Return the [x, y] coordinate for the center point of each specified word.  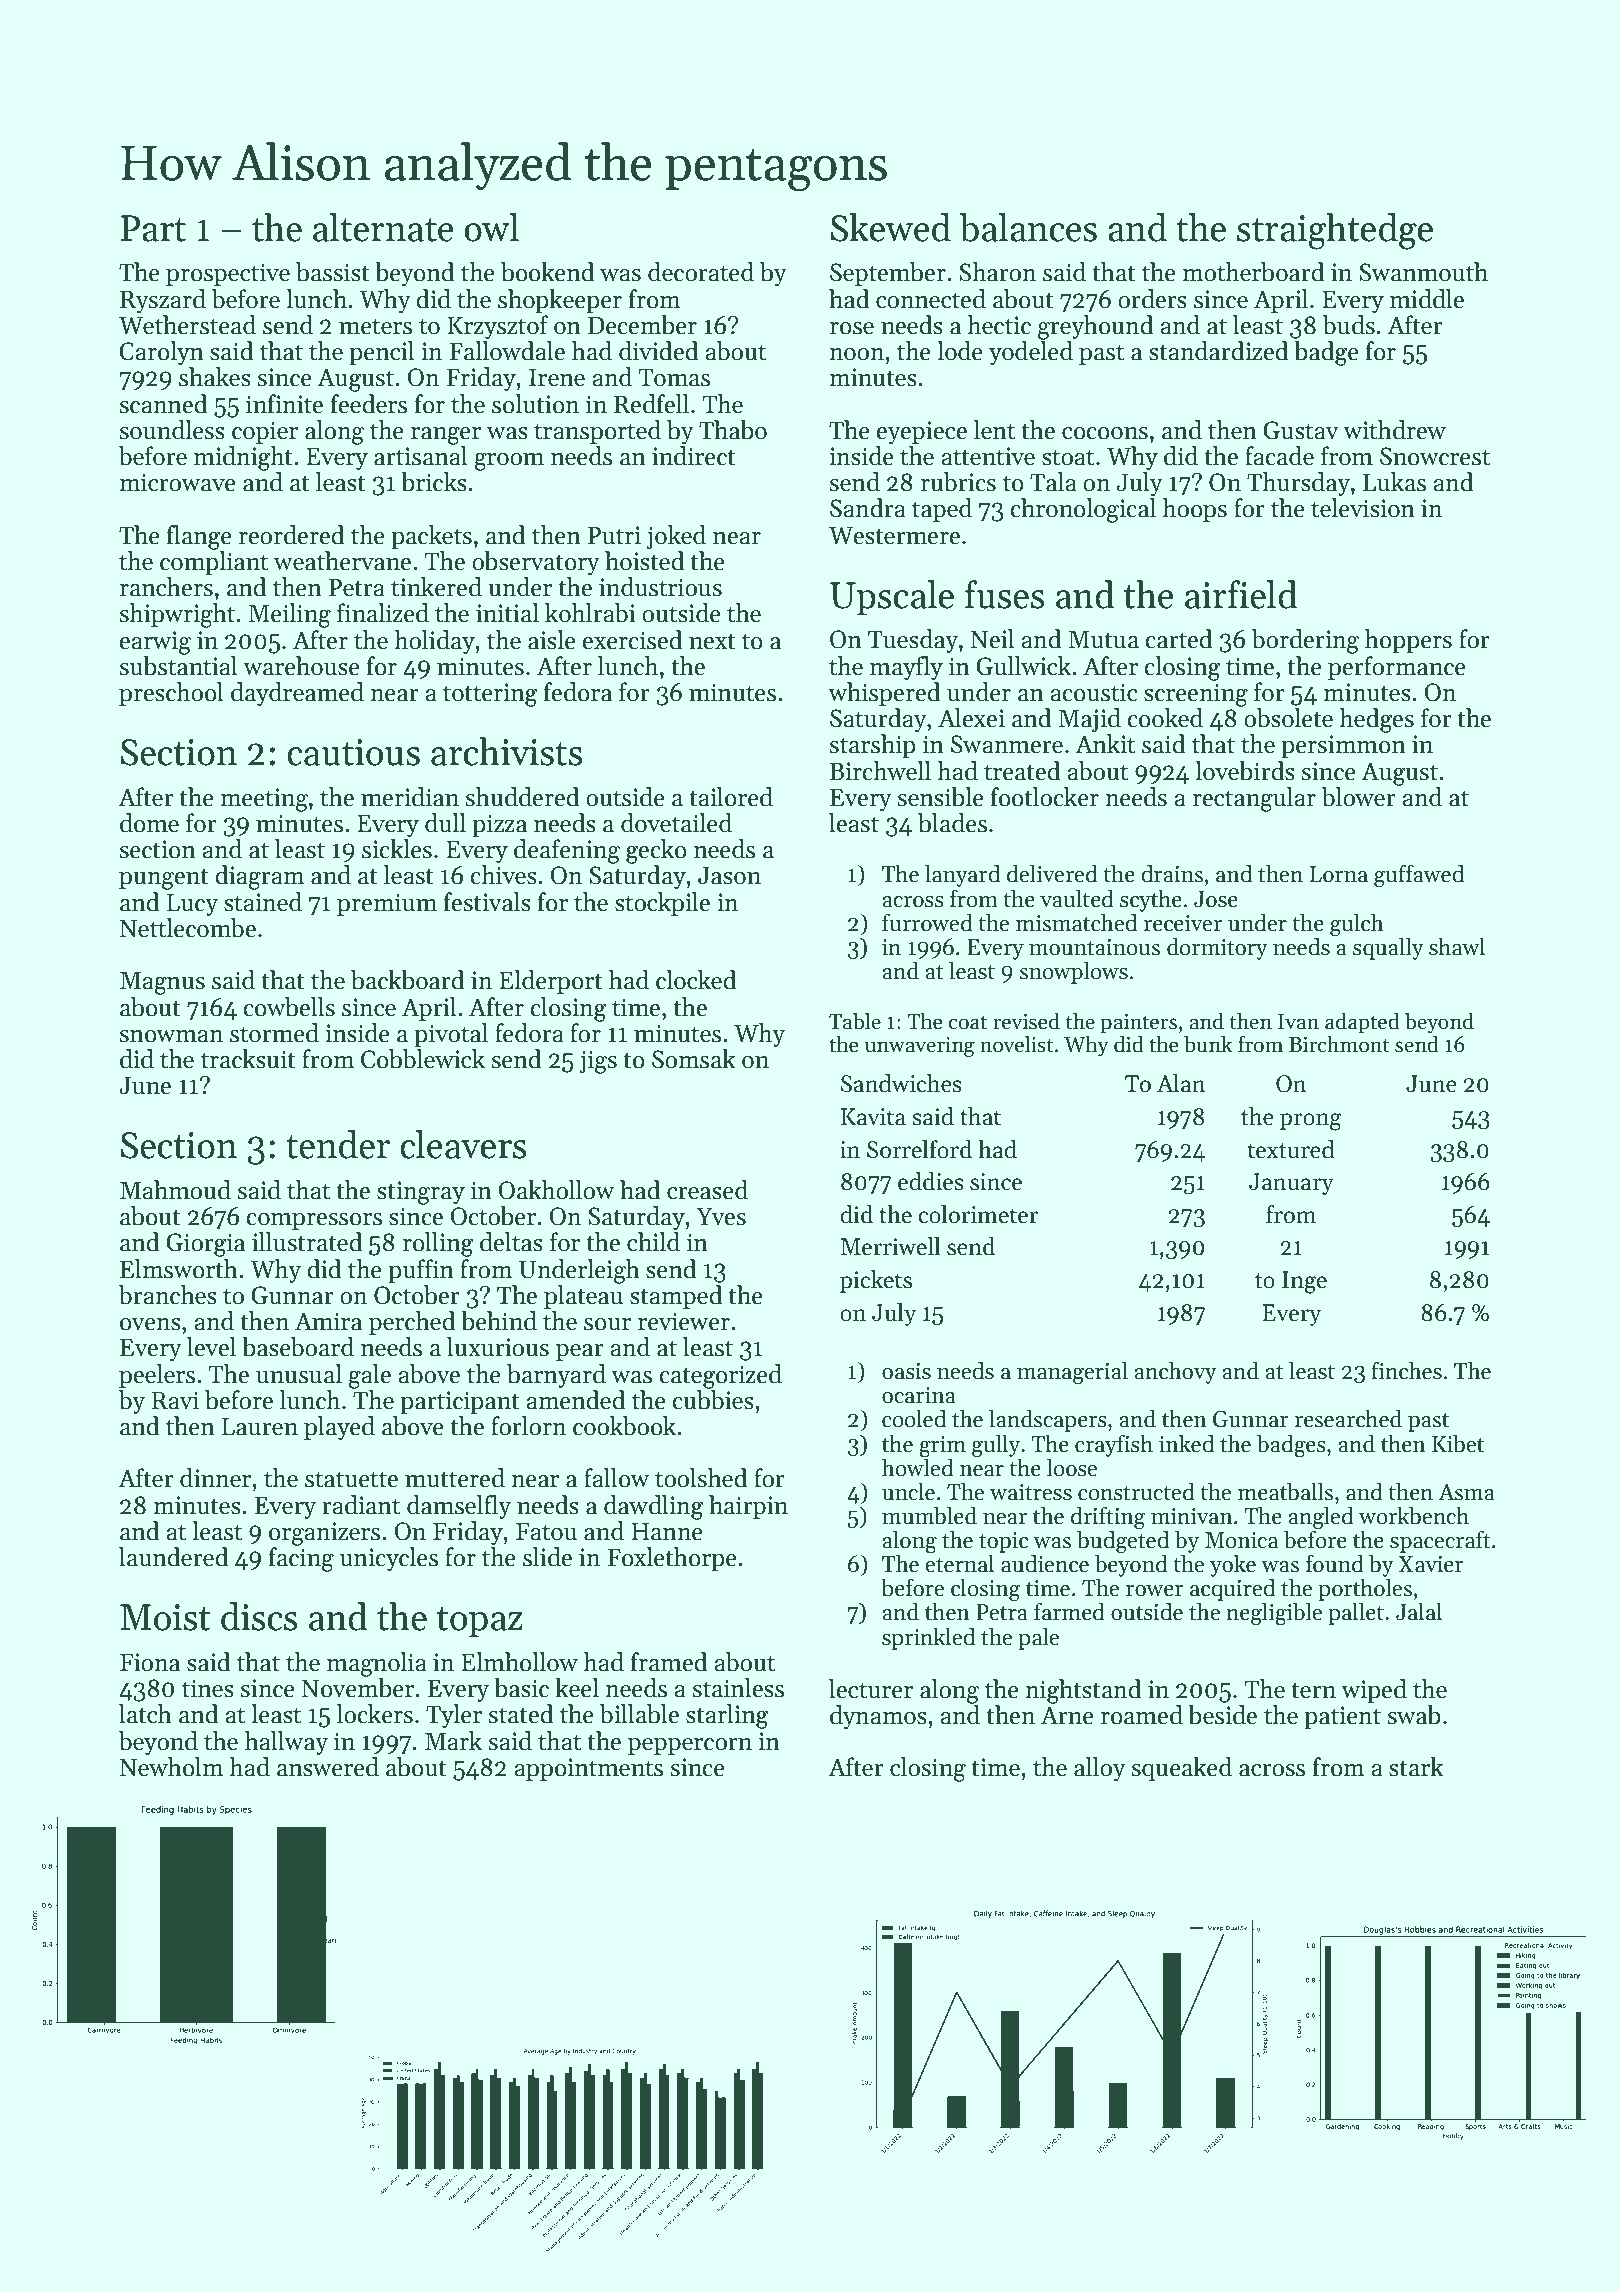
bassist [333, 272]
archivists [506, 751]
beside [1222, 1715]
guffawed [1419, 876]
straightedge [1335, 231]
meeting [264, 800]
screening [1196, 695]
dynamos [878, 1717]
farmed [1069, 1611]
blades [952, 823]
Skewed [891, 227]
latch [145, 1714]
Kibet [1458, 1443]
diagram [260, 877]
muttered [455, 1478]
